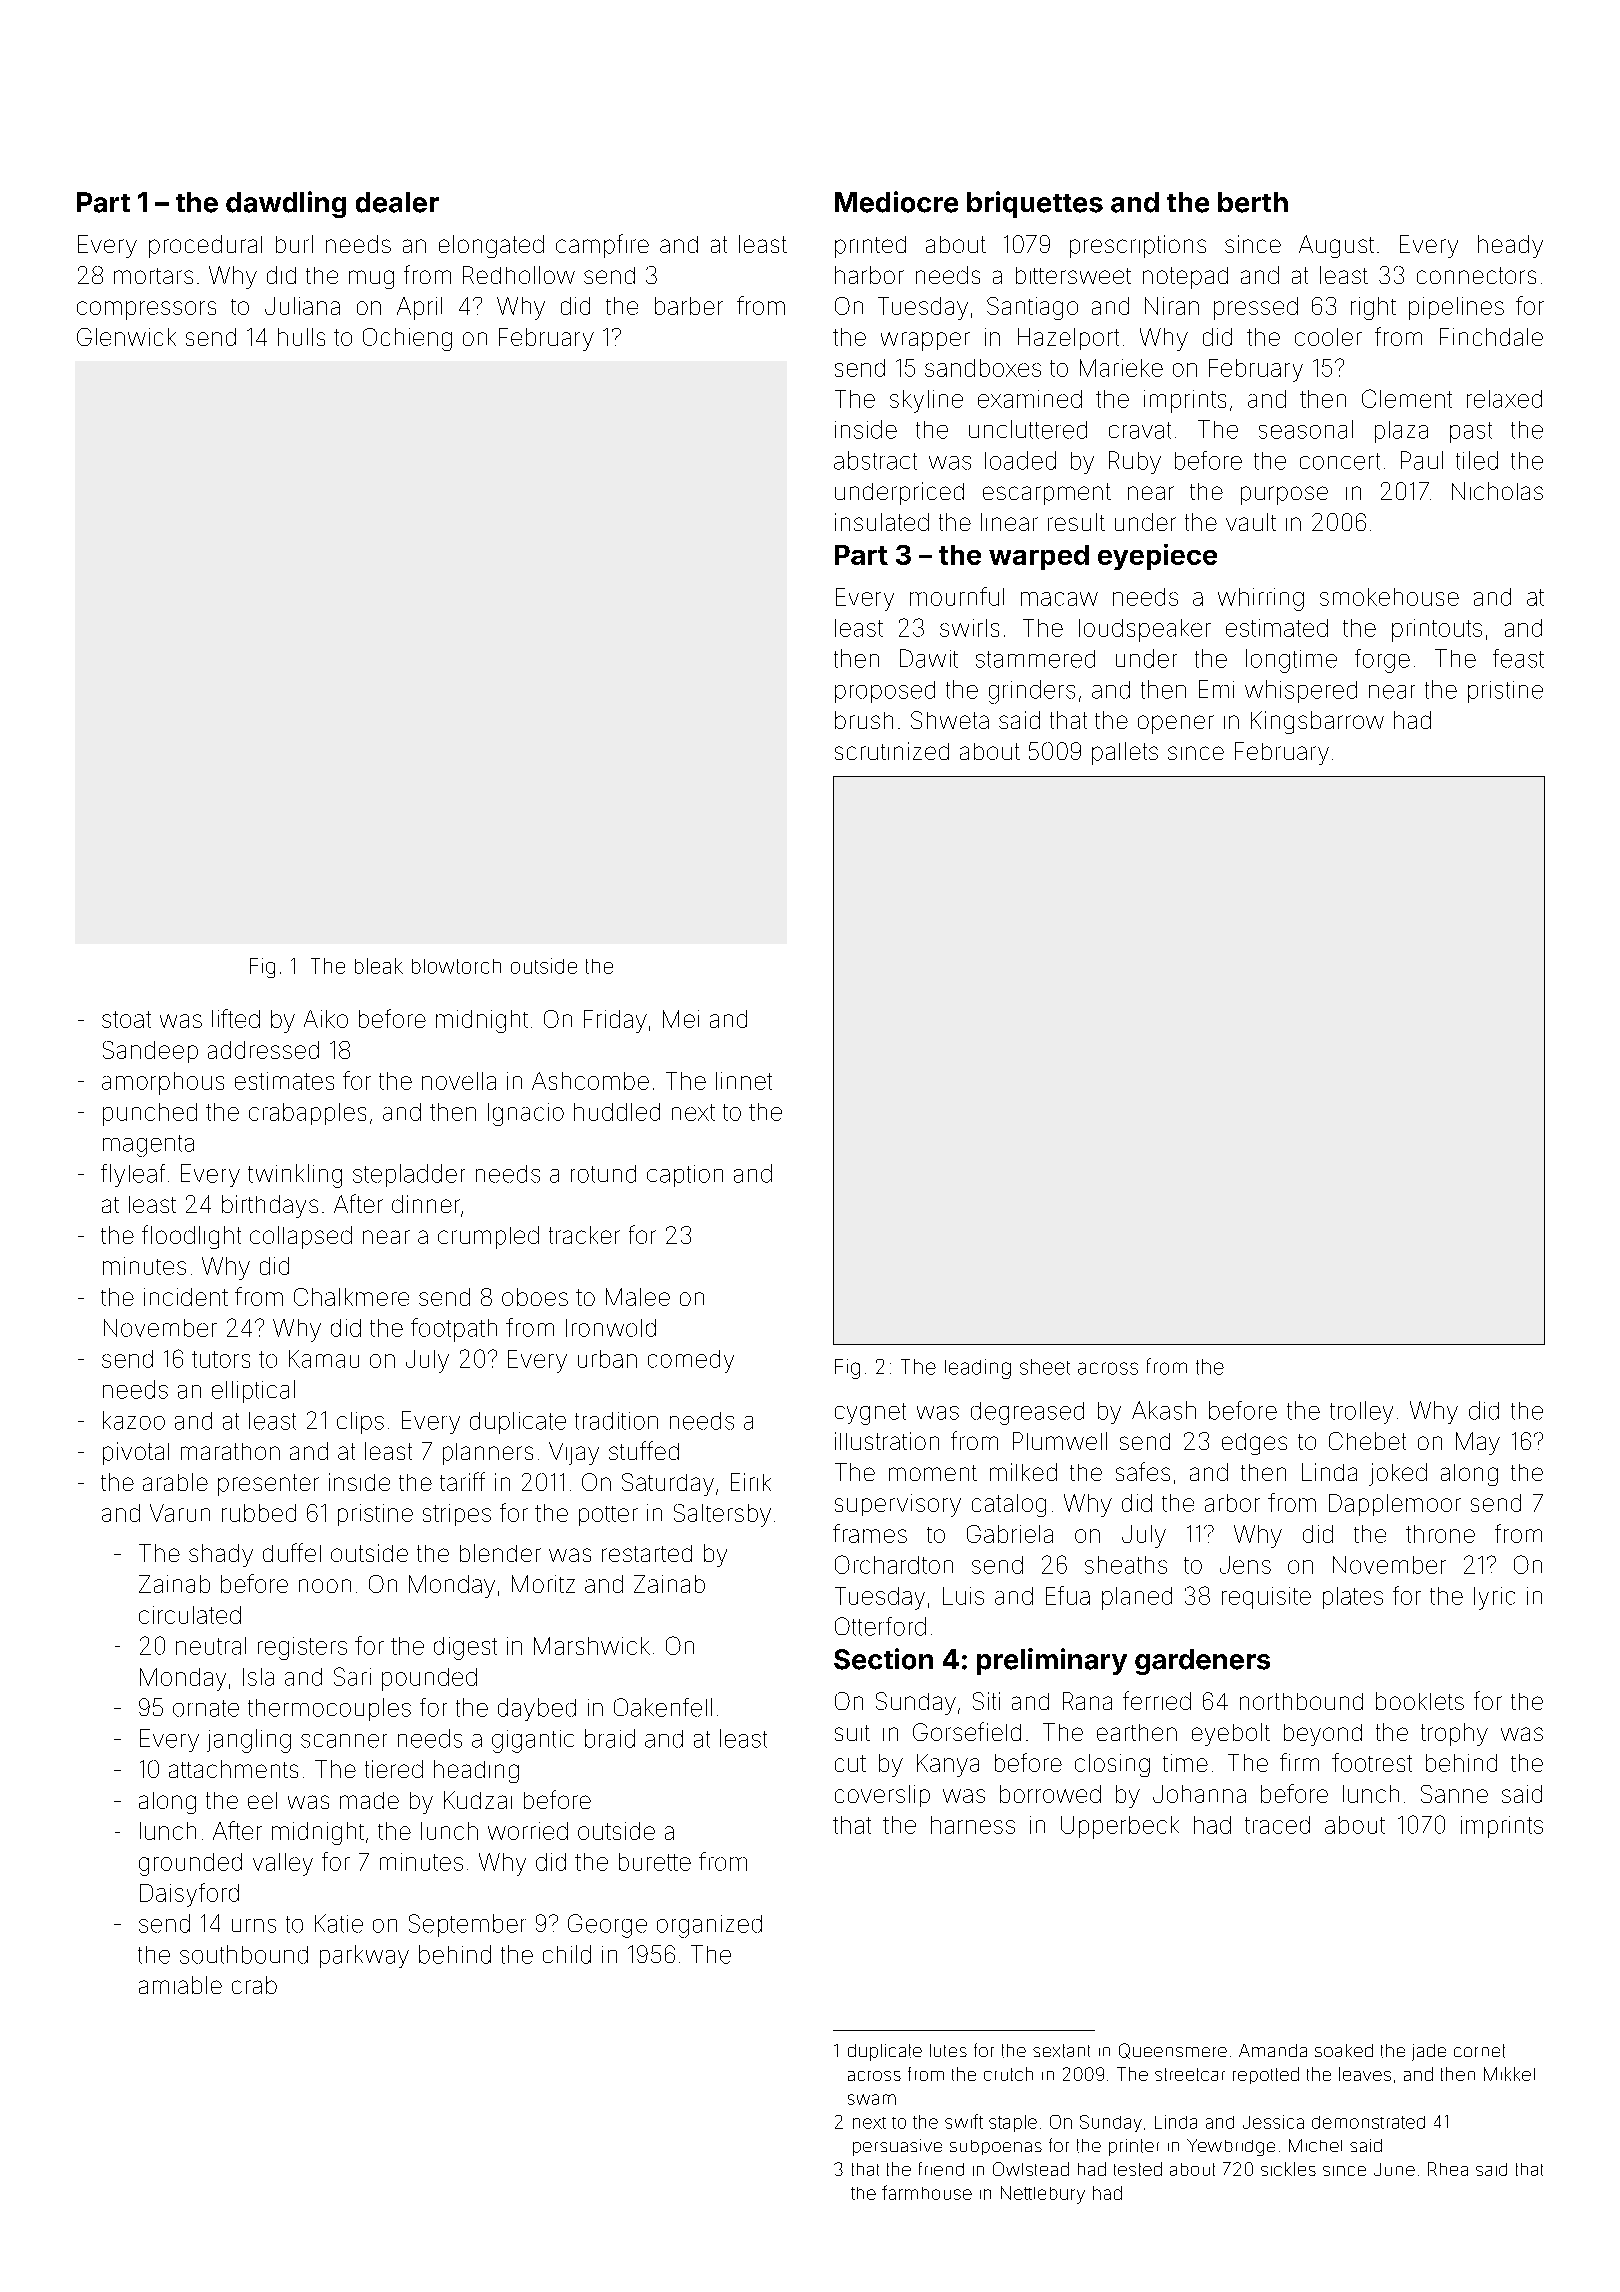 This screenshot has width=1620, height=2292. What do you see at coordinates (407, 339) in the screenshot?
I see `Ochieng` at bounding box center [407, 339].
